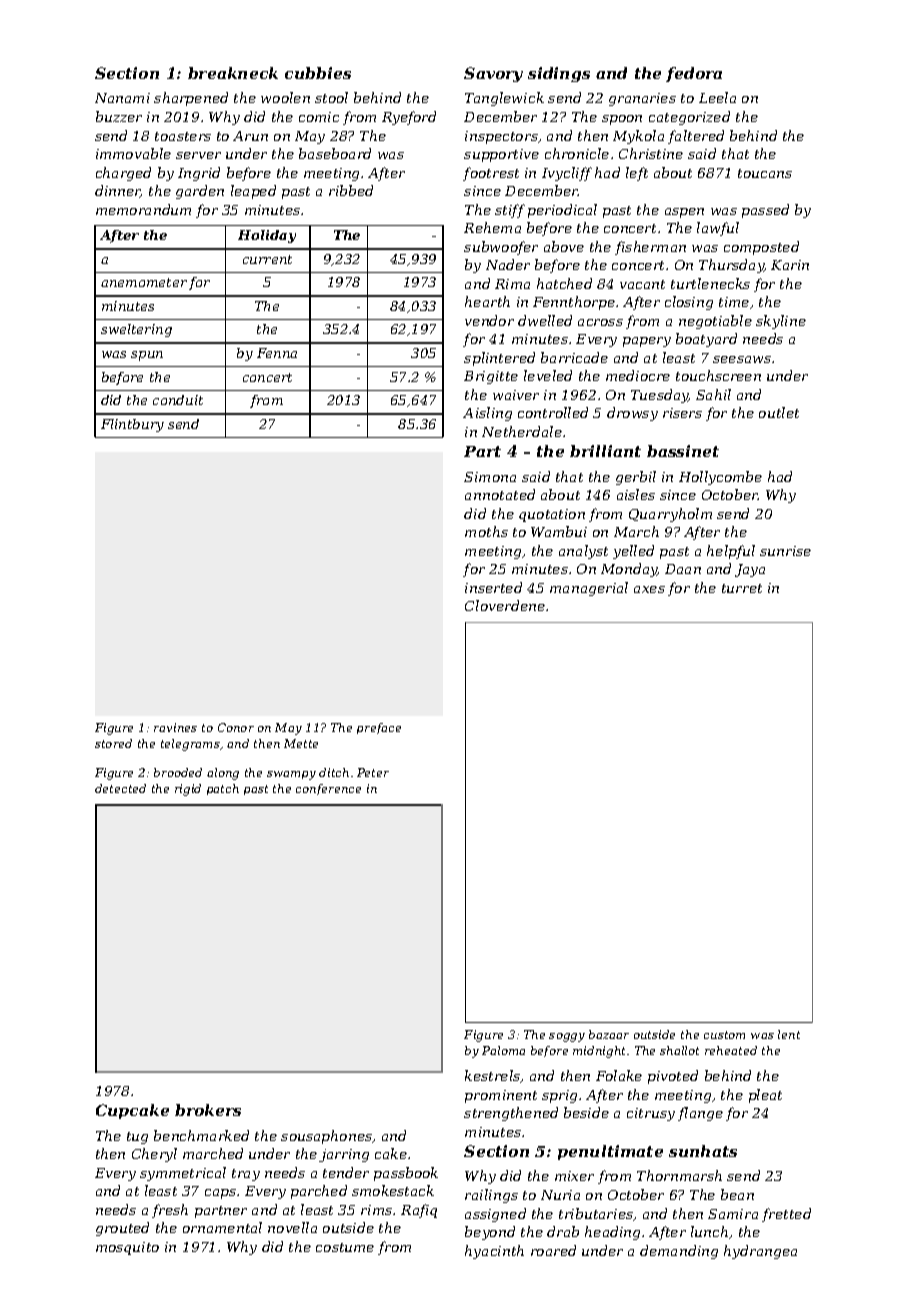 The image size is (908, 1316). What do you see at coordinates (137, 1138) in the screenshot?
I see `tug` at bounding box center [137, 1138].
